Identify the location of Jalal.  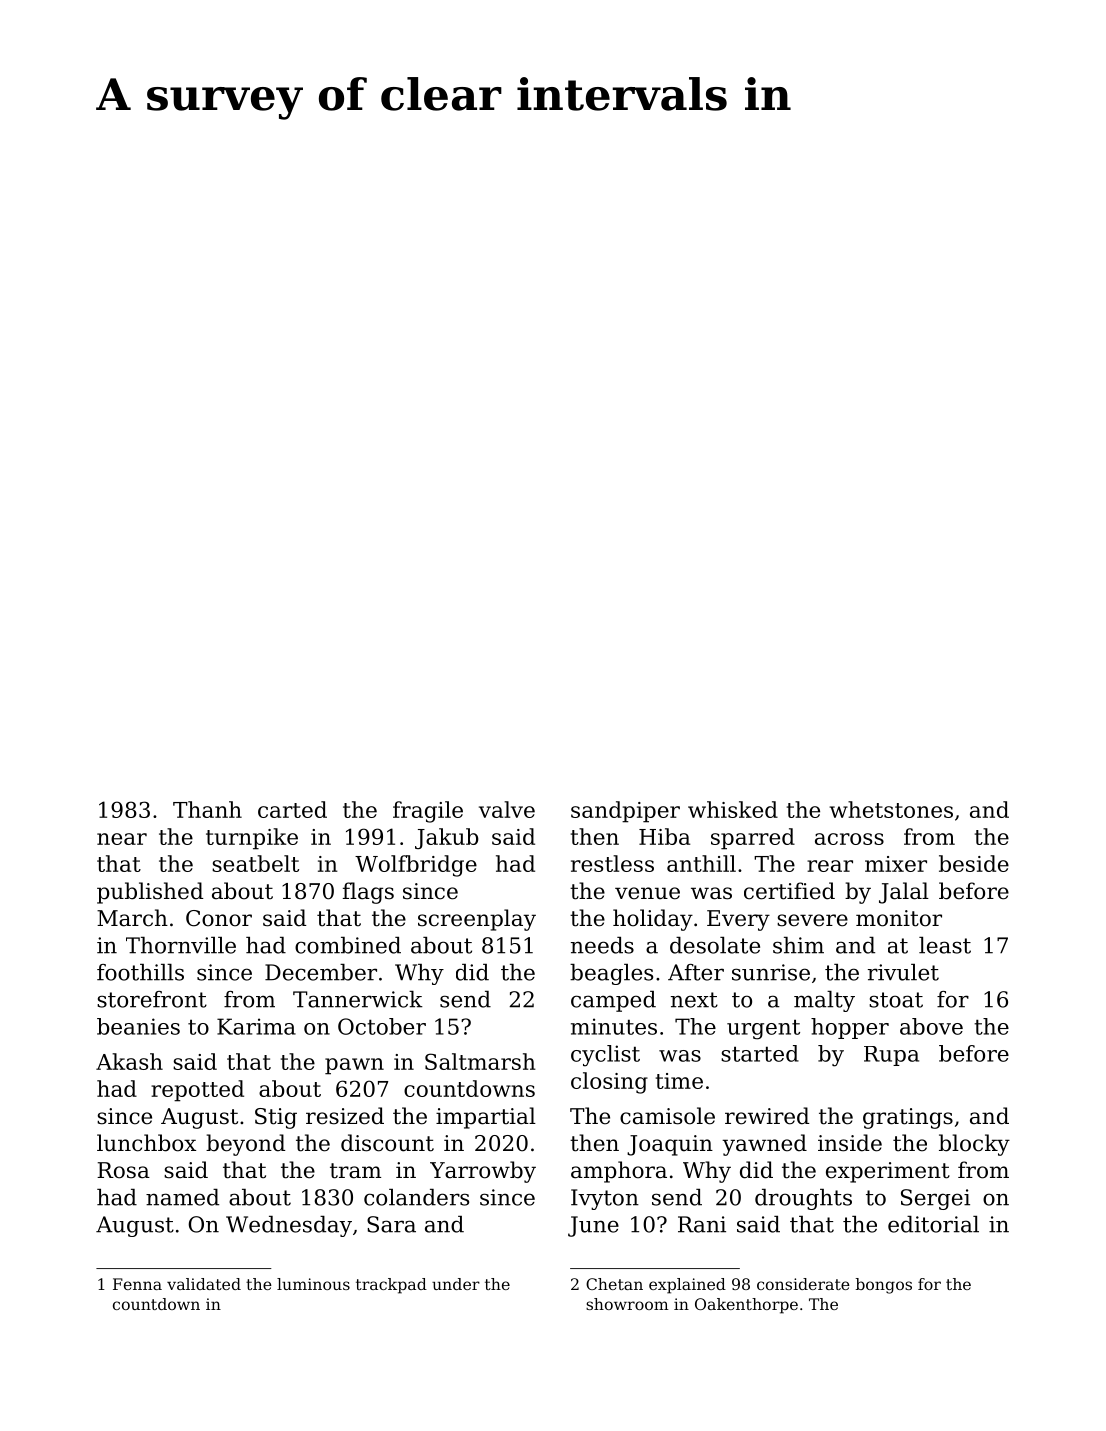
(904, 893).
